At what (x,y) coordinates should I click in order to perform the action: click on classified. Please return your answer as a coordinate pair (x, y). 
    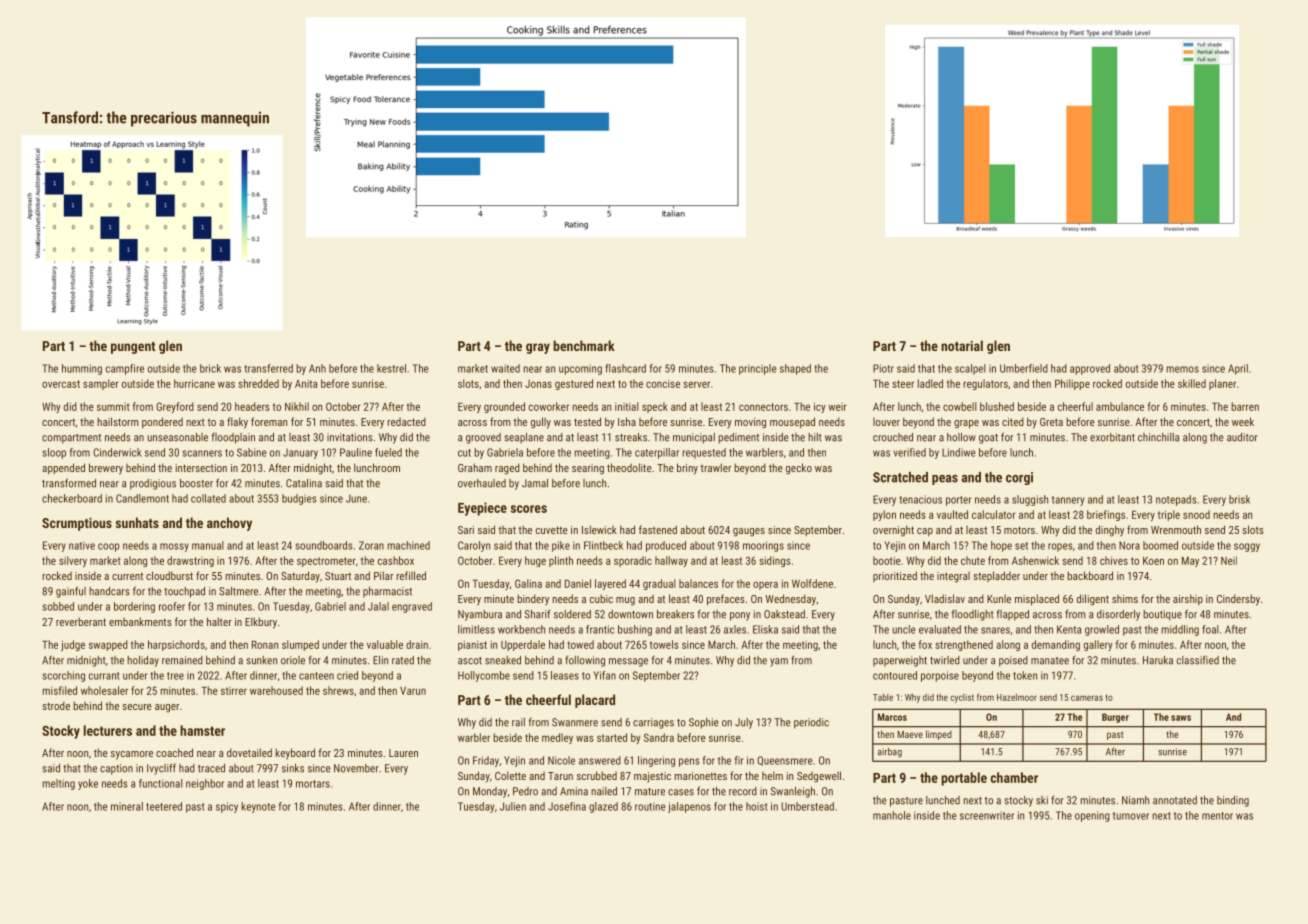
    Looking at the image, I should click on (1198, 660).
